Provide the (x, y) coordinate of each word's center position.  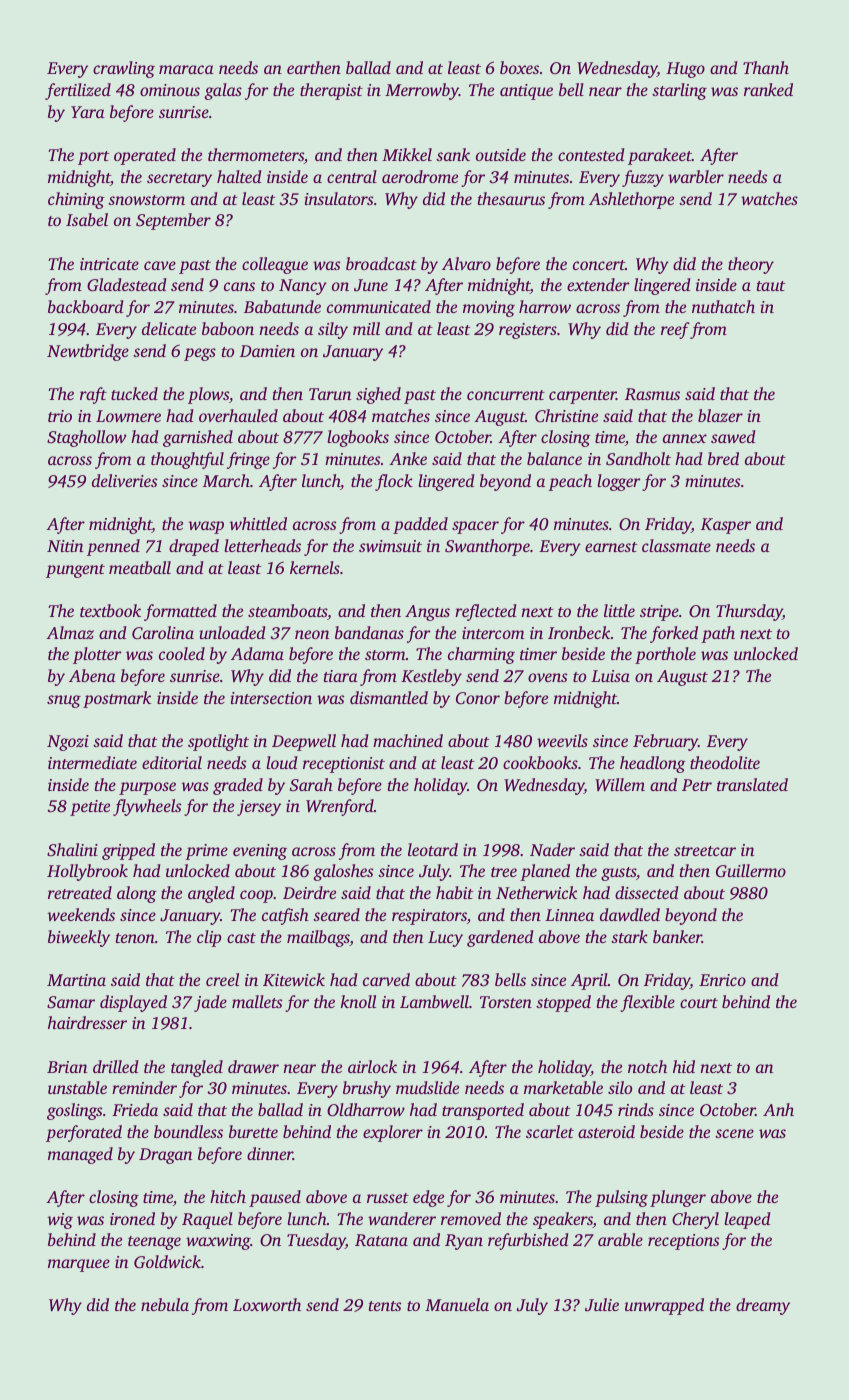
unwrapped (664, 1306)
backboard (86, 306)
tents (385, 1306)
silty (333, 330)
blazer (720, 415)
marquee (79, 1265)
